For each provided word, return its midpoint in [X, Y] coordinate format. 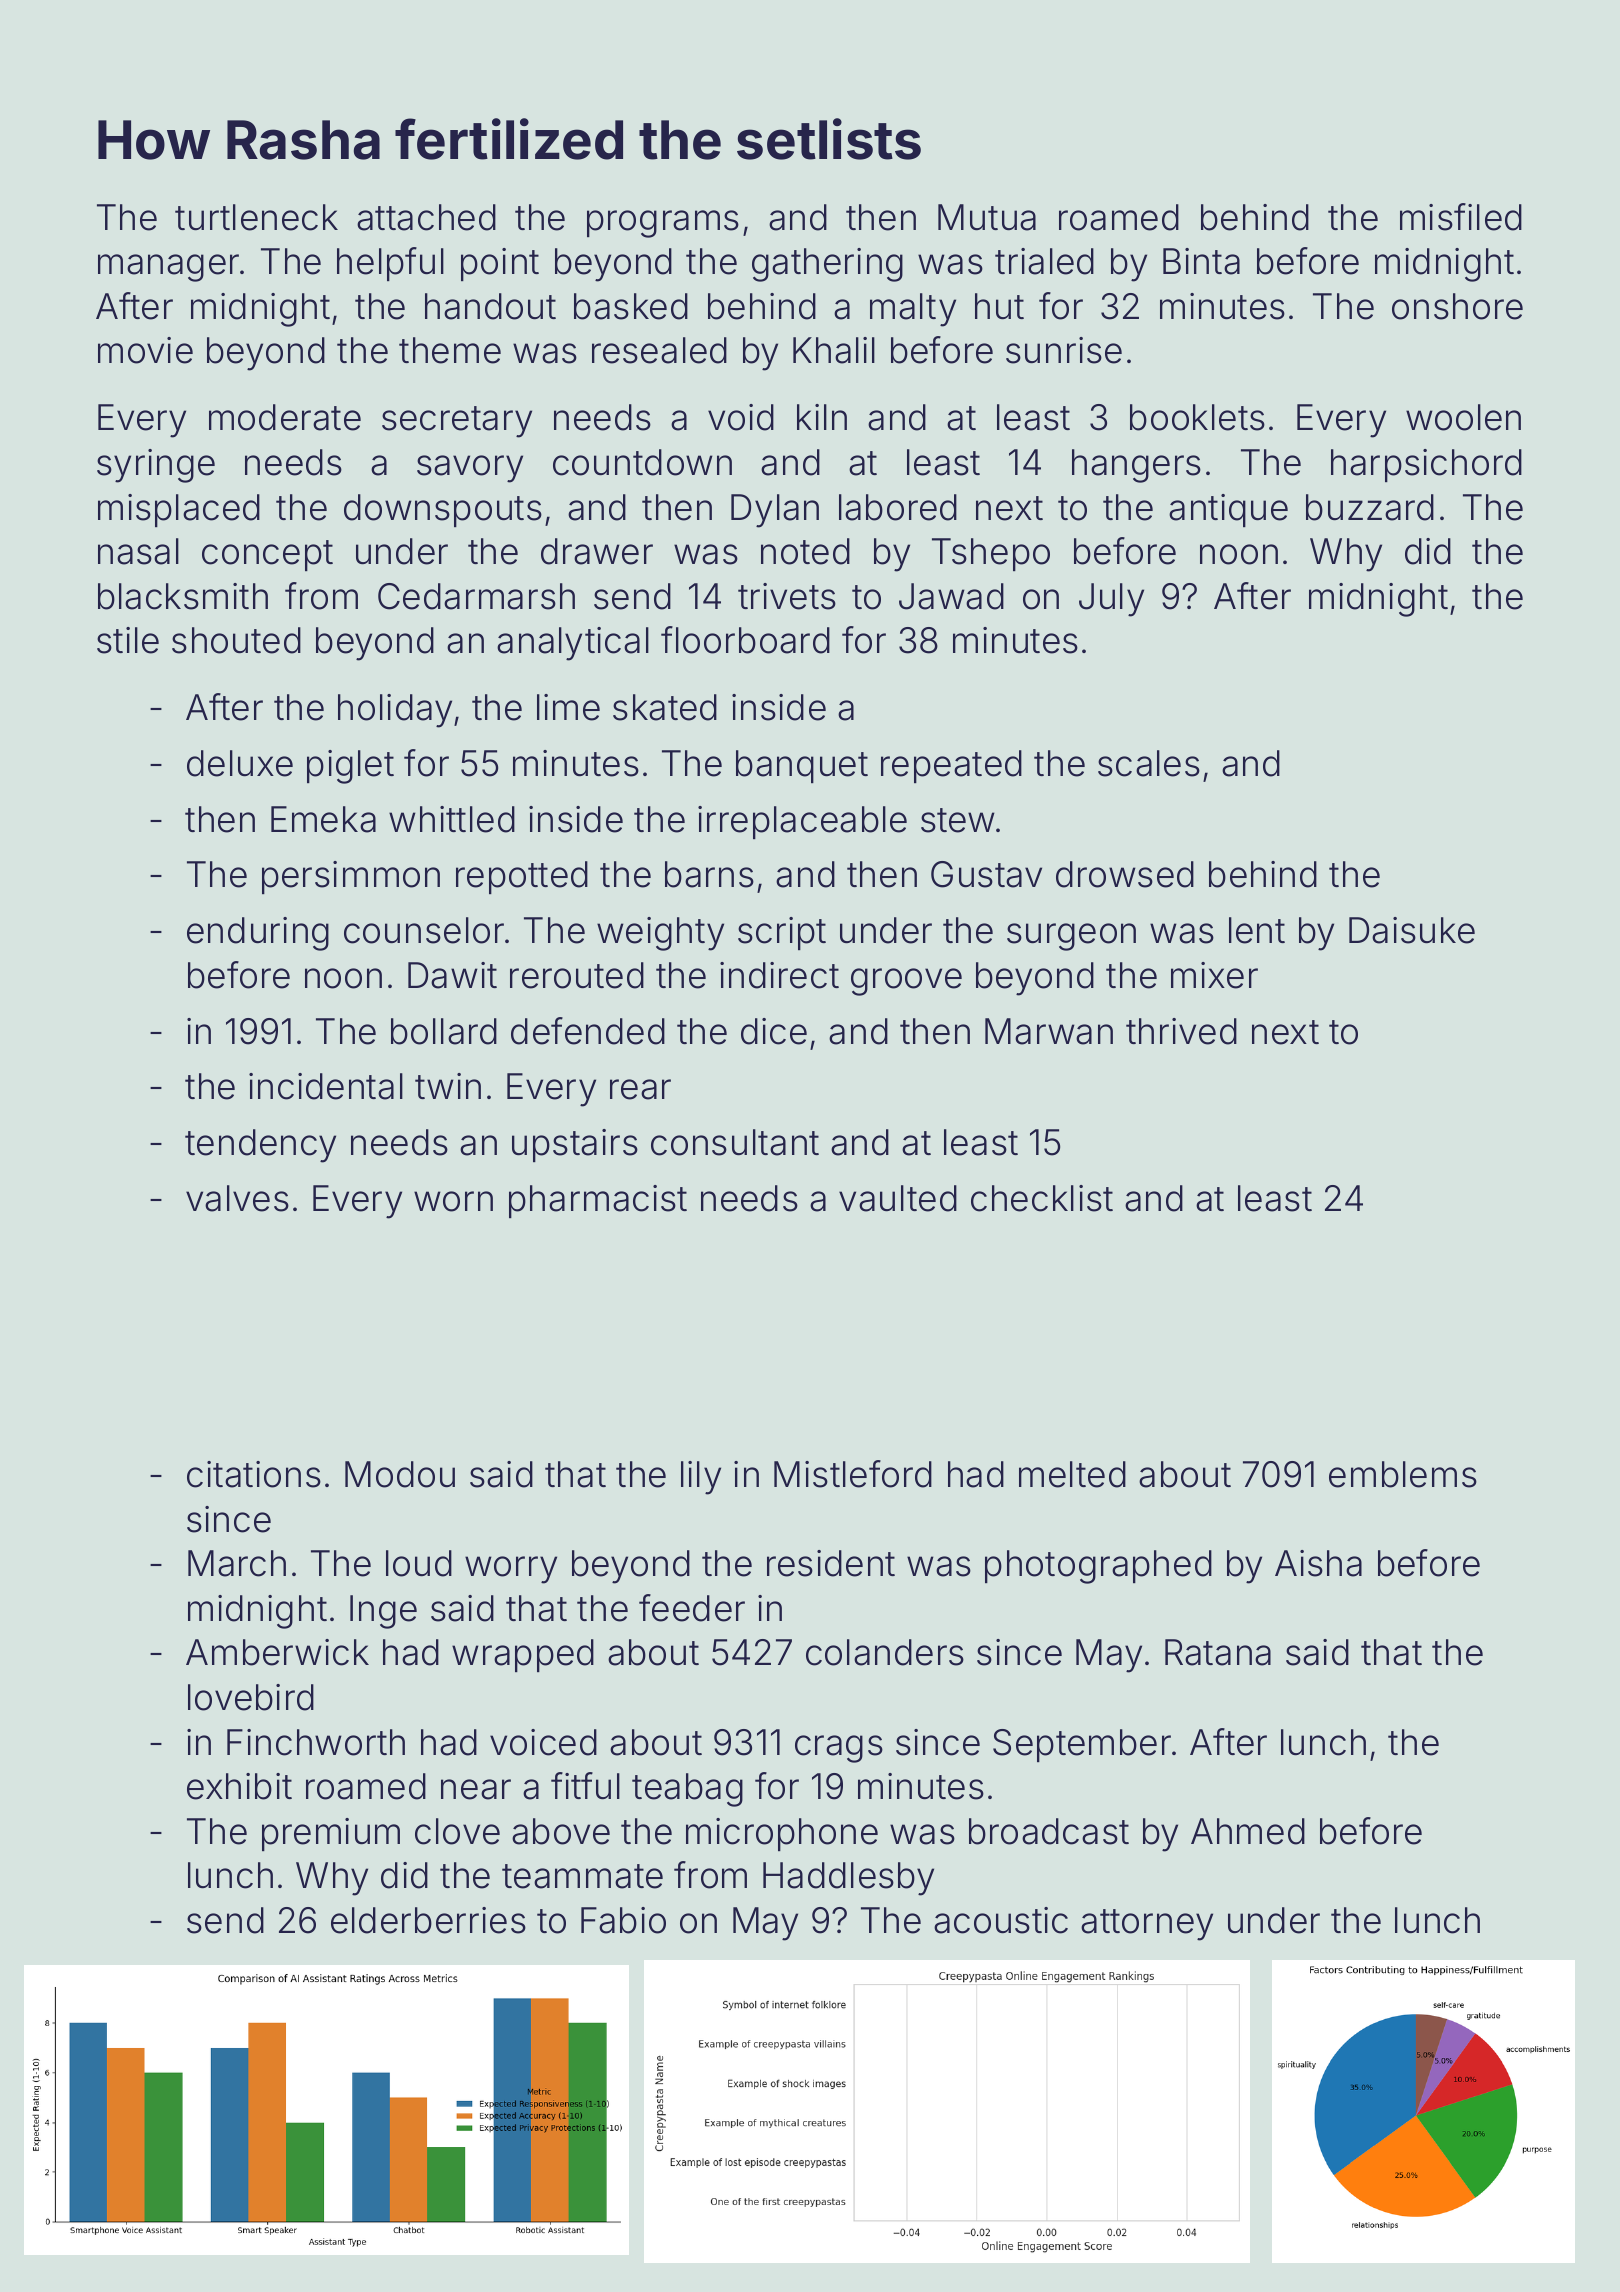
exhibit [239, 1786]
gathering [827, 265]
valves [237, 1198]
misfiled [1461, 217]
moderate [285, 417]
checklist [1042, 1198]
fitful [585, 1785]
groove [906, 982]
